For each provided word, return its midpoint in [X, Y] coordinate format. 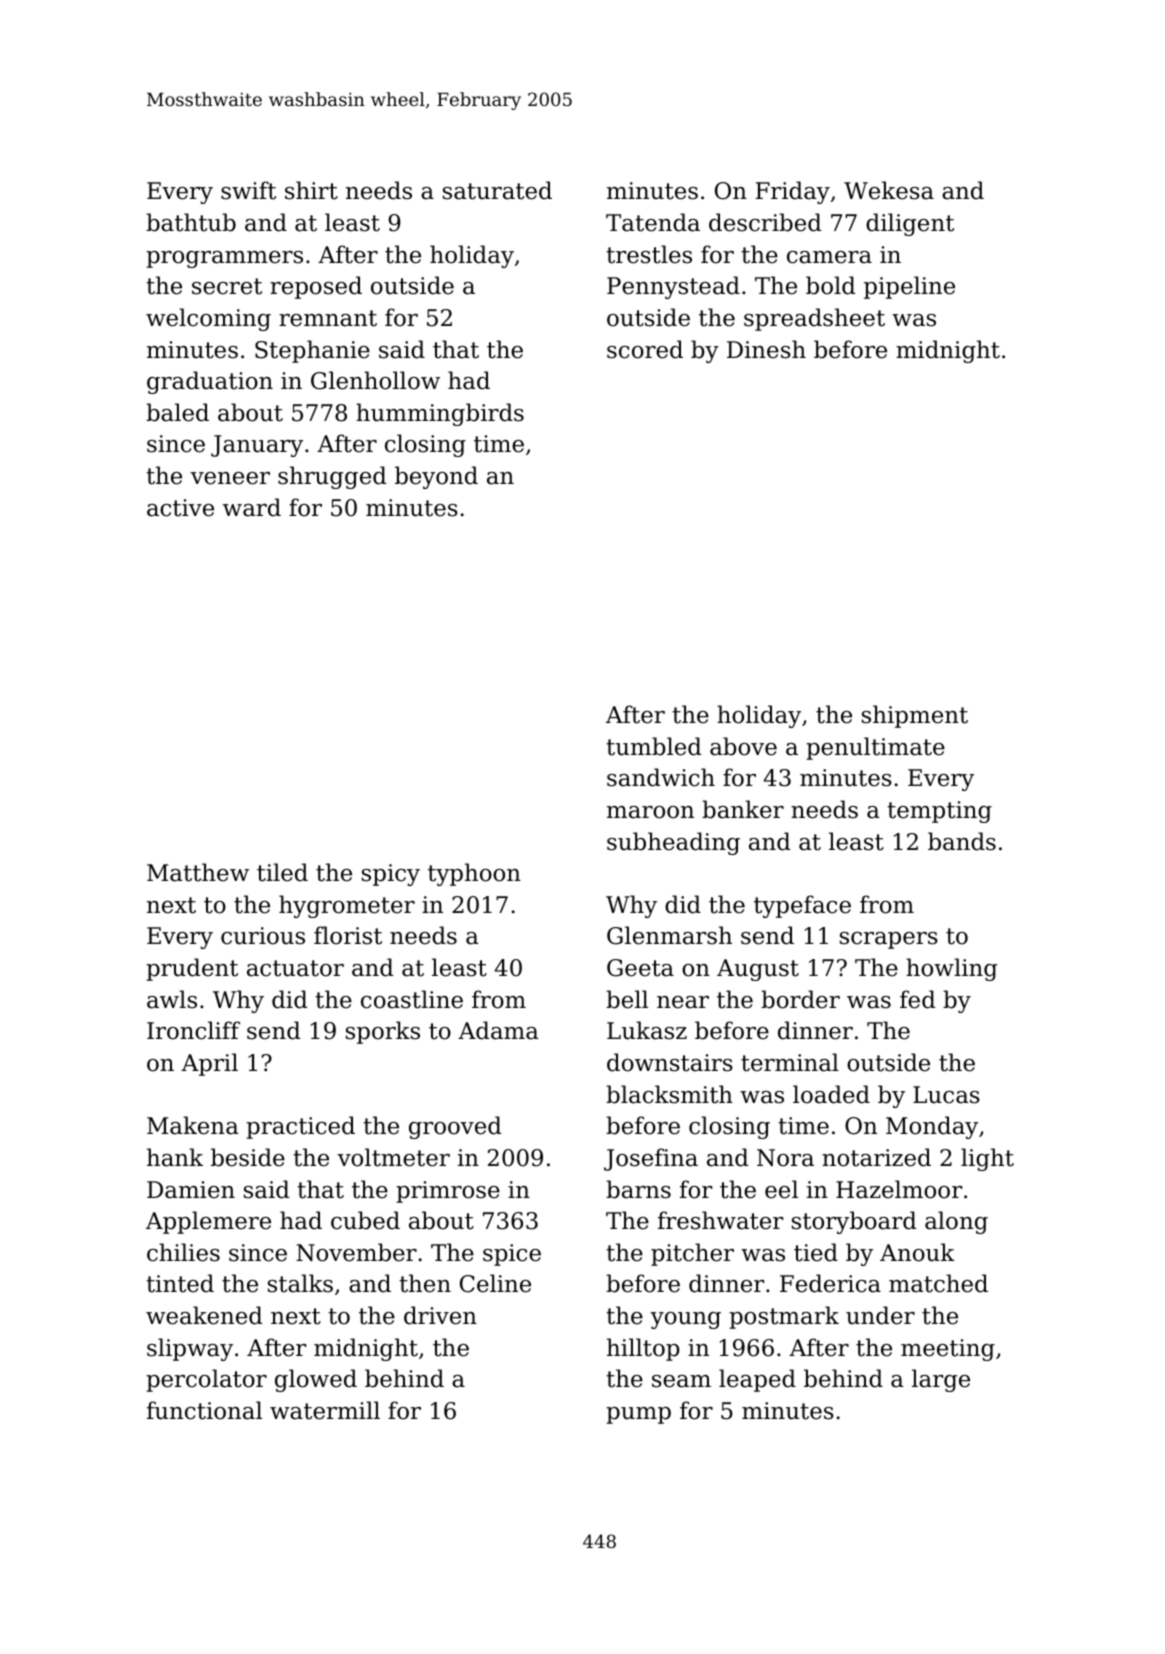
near [683, 1002]
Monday [932, 1127]
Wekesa [889, 190]
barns [638, 1189]
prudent [192, 969]
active [180, 508]
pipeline [909, 287]
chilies [183, 1252]
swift [248, 190]
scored [645, 349]
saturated [497, 190]
